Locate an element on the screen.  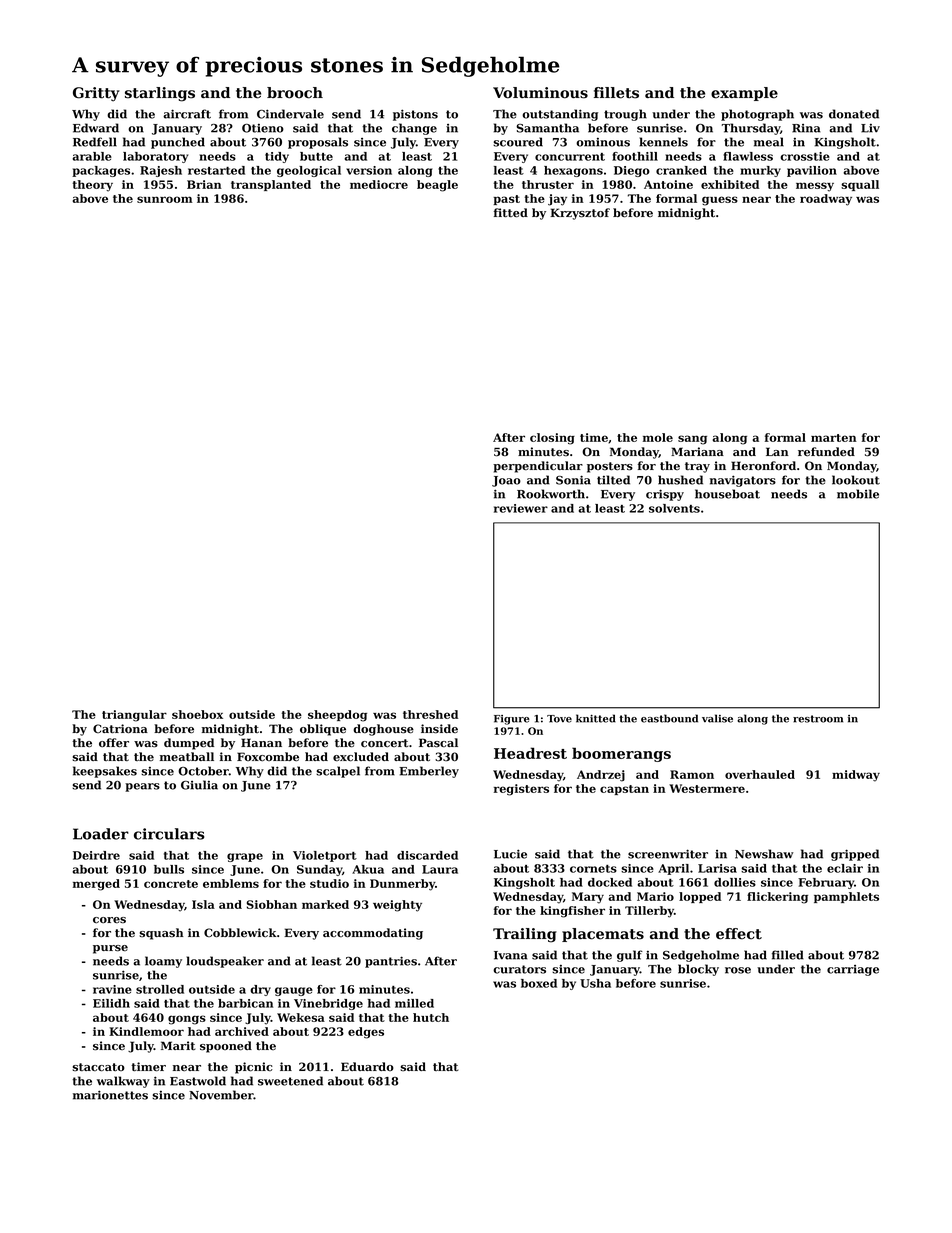
packages is located at coordinates (101, 171).
